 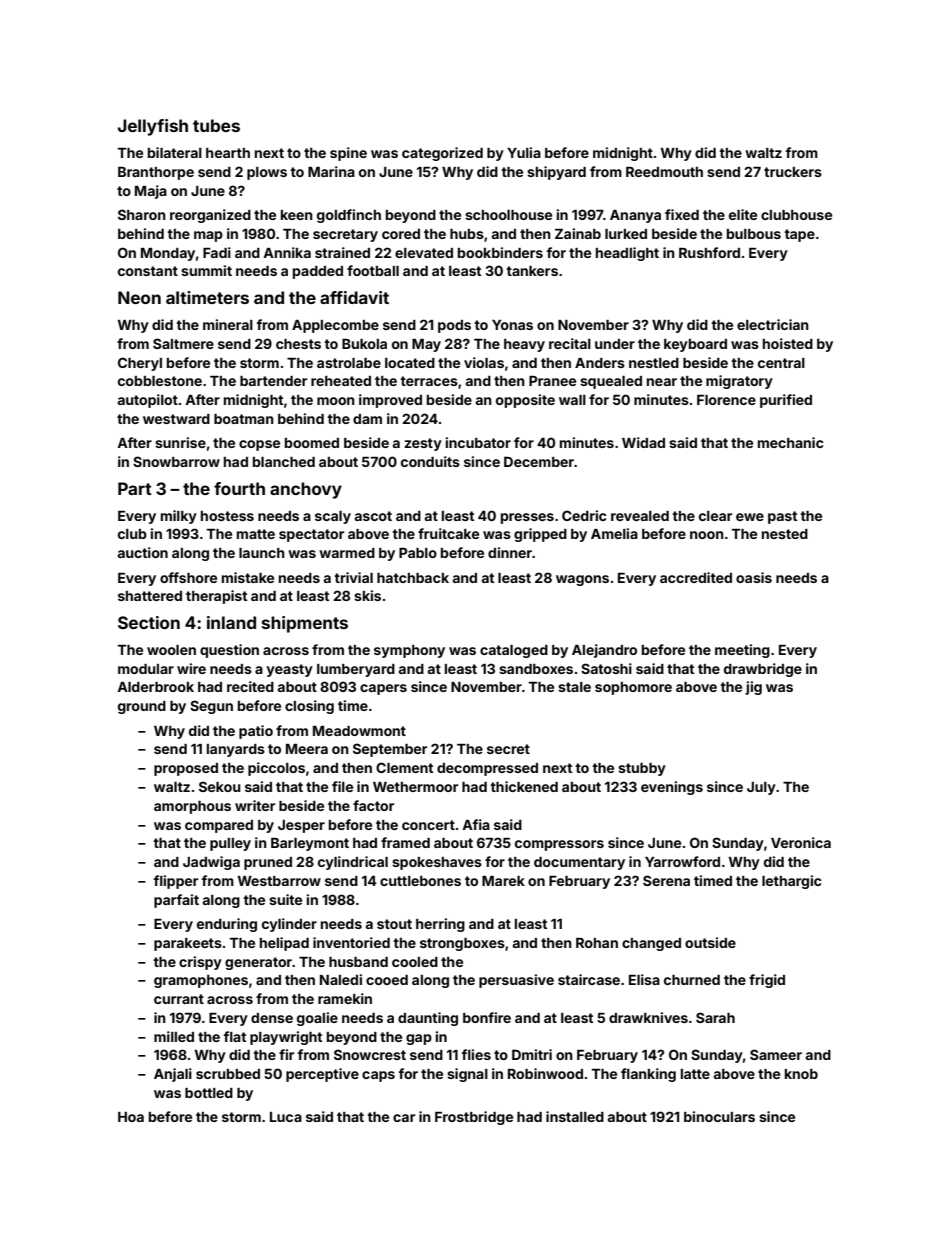 I want to click on oasis, so click(x=754, y=577).
